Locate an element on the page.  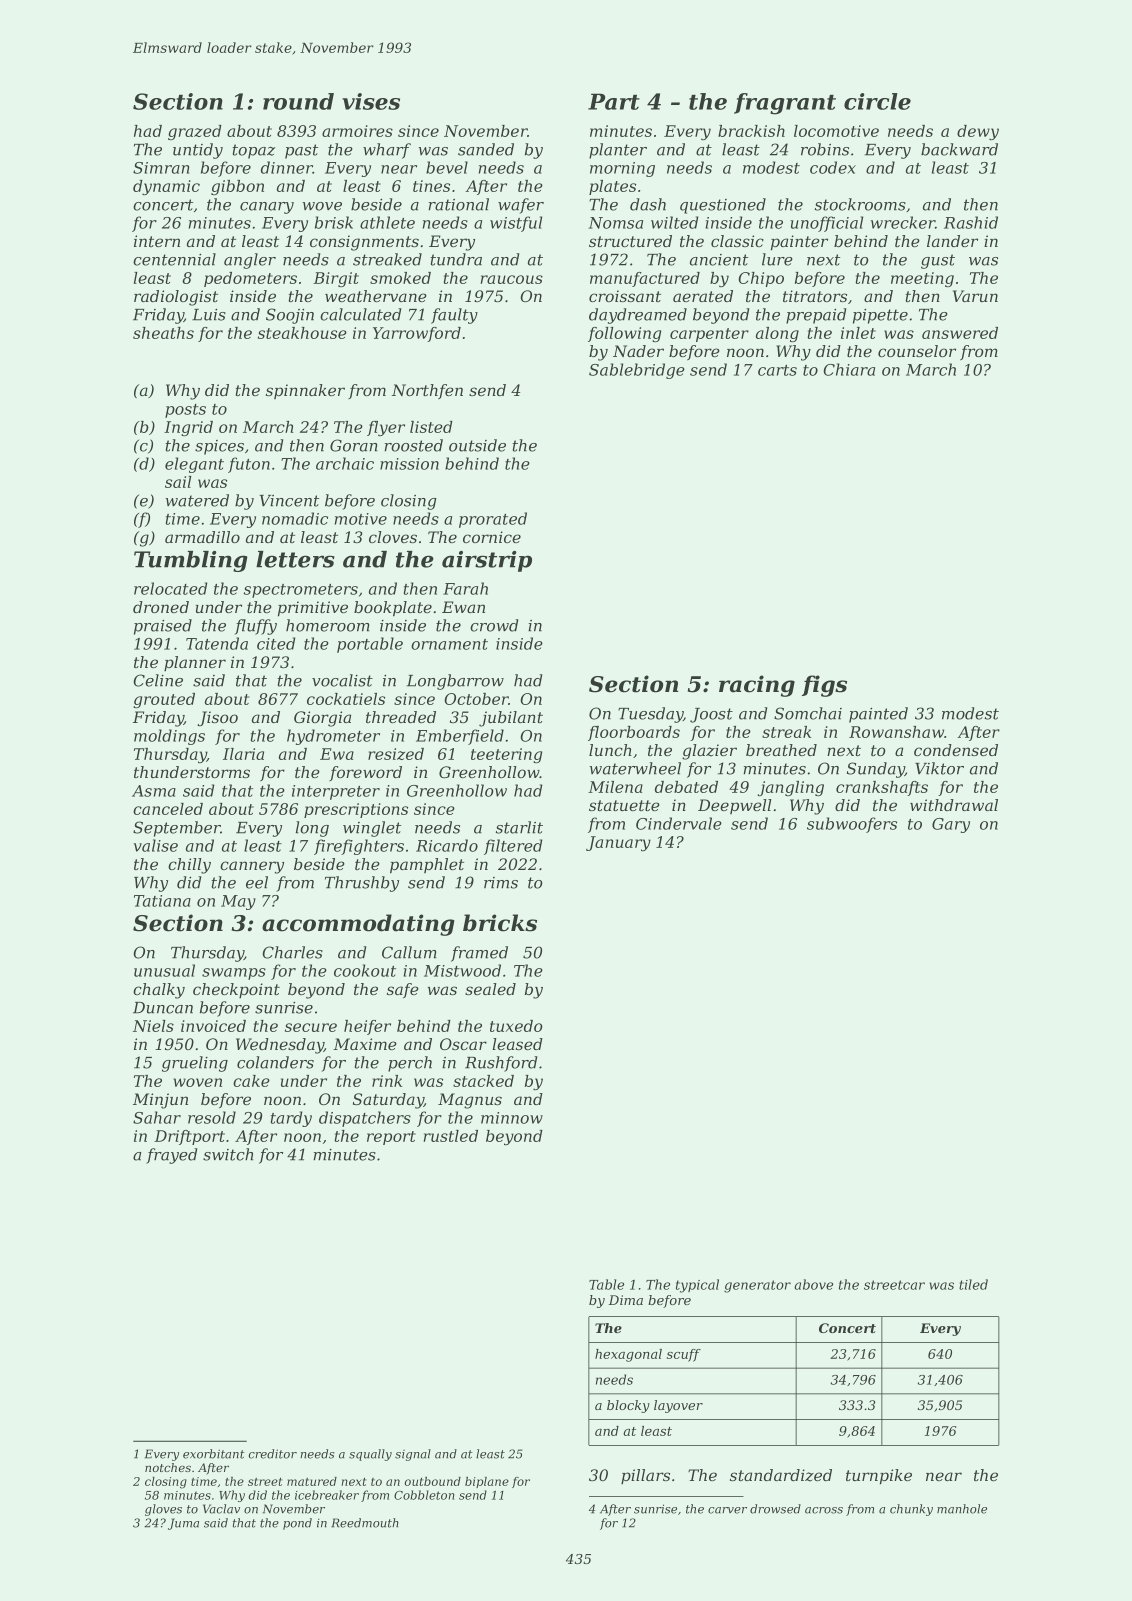
across is located at coordinates (824, 1510).
